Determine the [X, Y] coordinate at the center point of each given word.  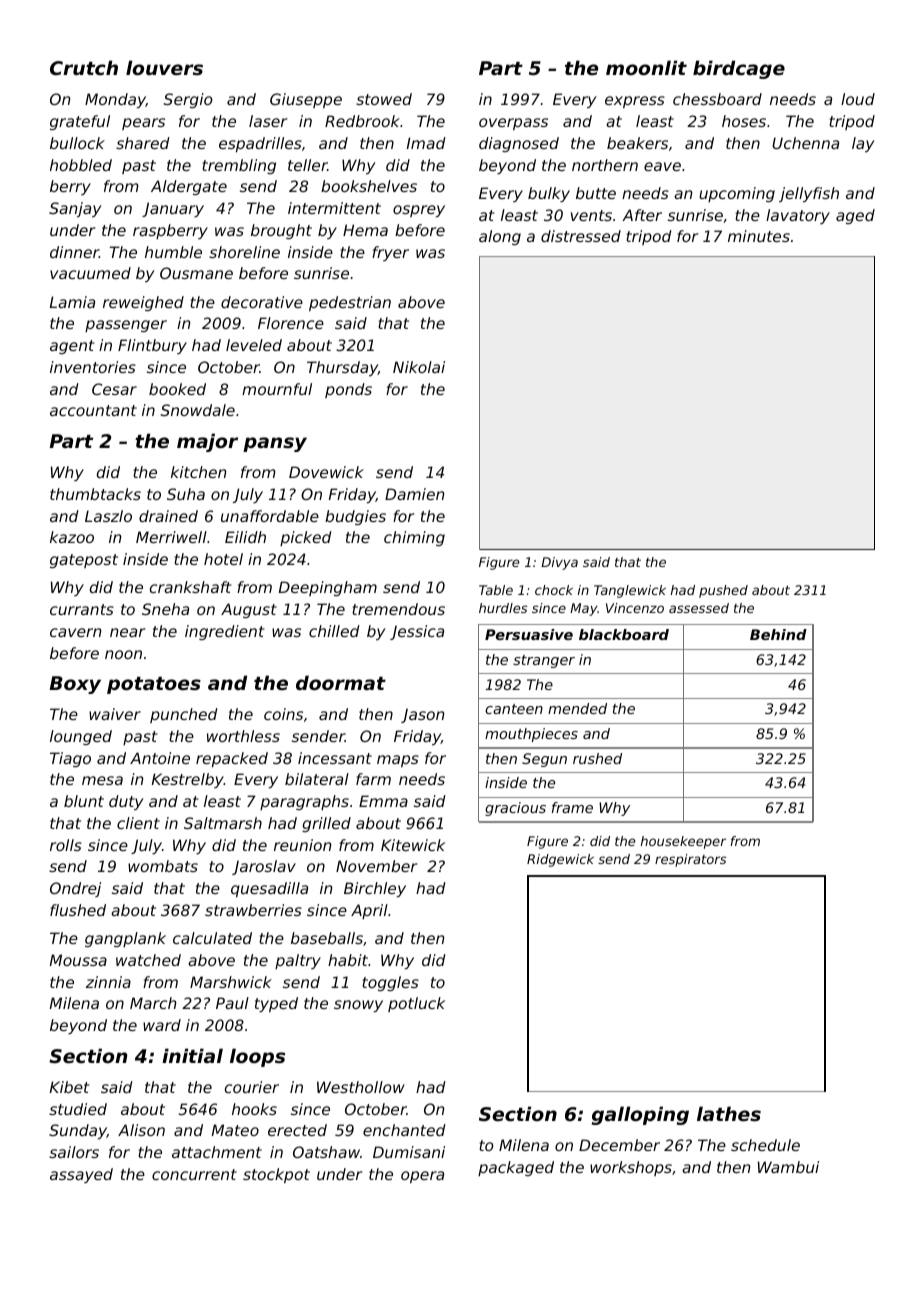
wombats [163, 866]
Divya [559, 563]
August [249, 610]
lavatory [798, 216]
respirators [690, 860]
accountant [93, 410]
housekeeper [683, 842]
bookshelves [369, 186]
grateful [80, 122]
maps [398, 761]
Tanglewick [630, 591]
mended [577, 708]
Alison [141, 1130]
